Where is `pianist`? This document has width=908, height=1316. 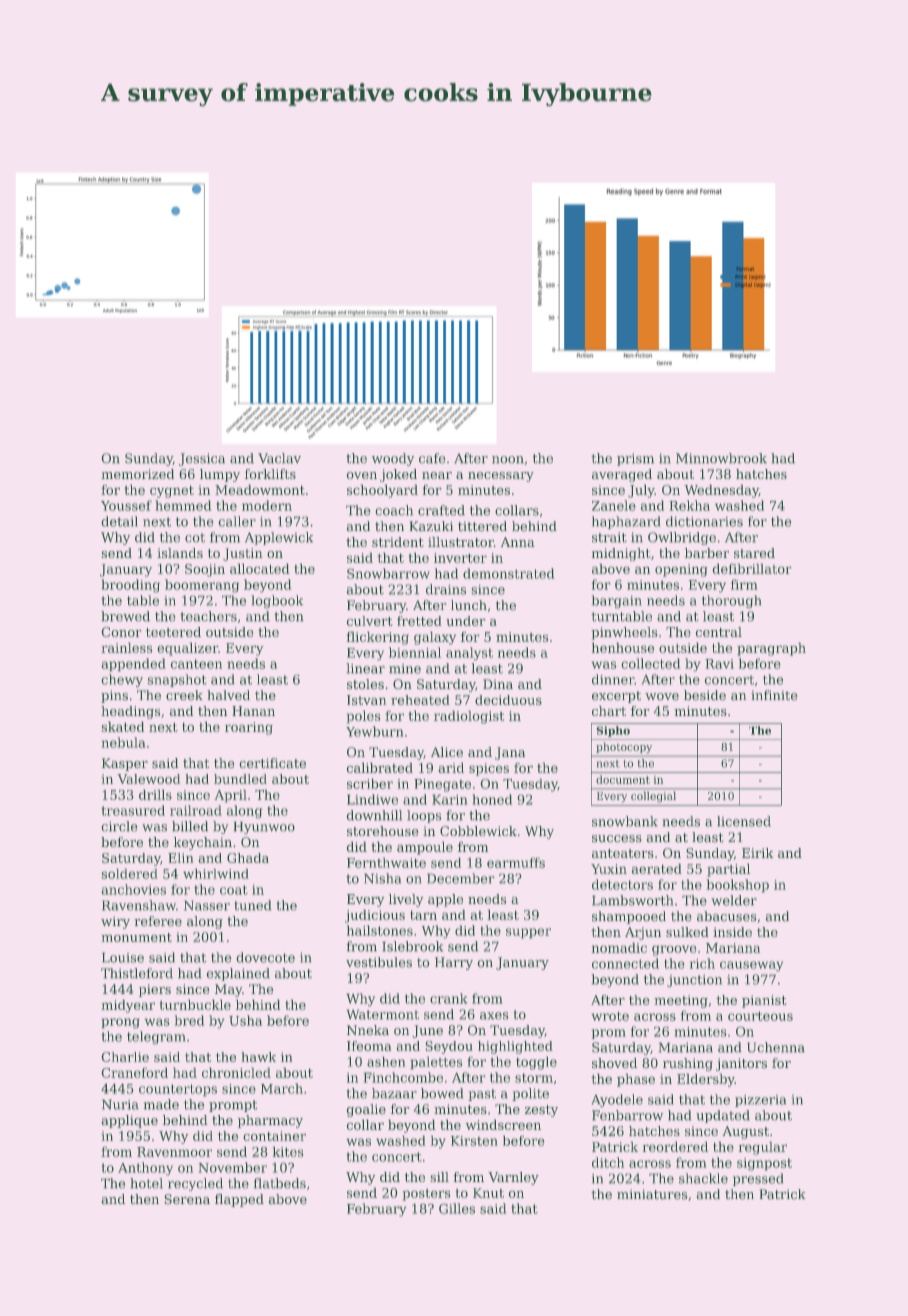
pianist is located at coordinates (764, 1001).
